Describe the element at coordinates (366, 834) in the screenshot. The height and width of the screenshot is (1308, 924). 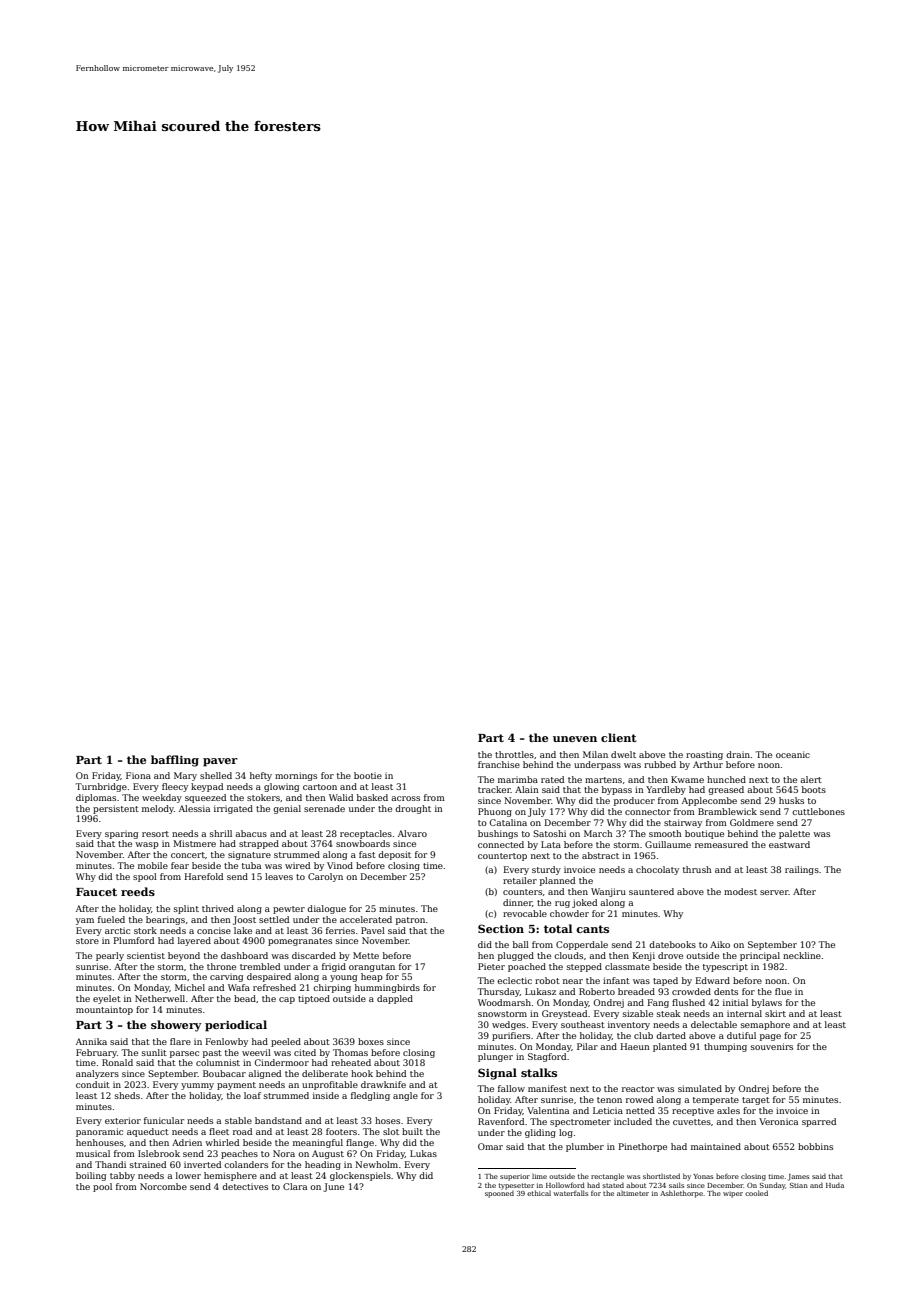
I see `receptacles` at that location.
